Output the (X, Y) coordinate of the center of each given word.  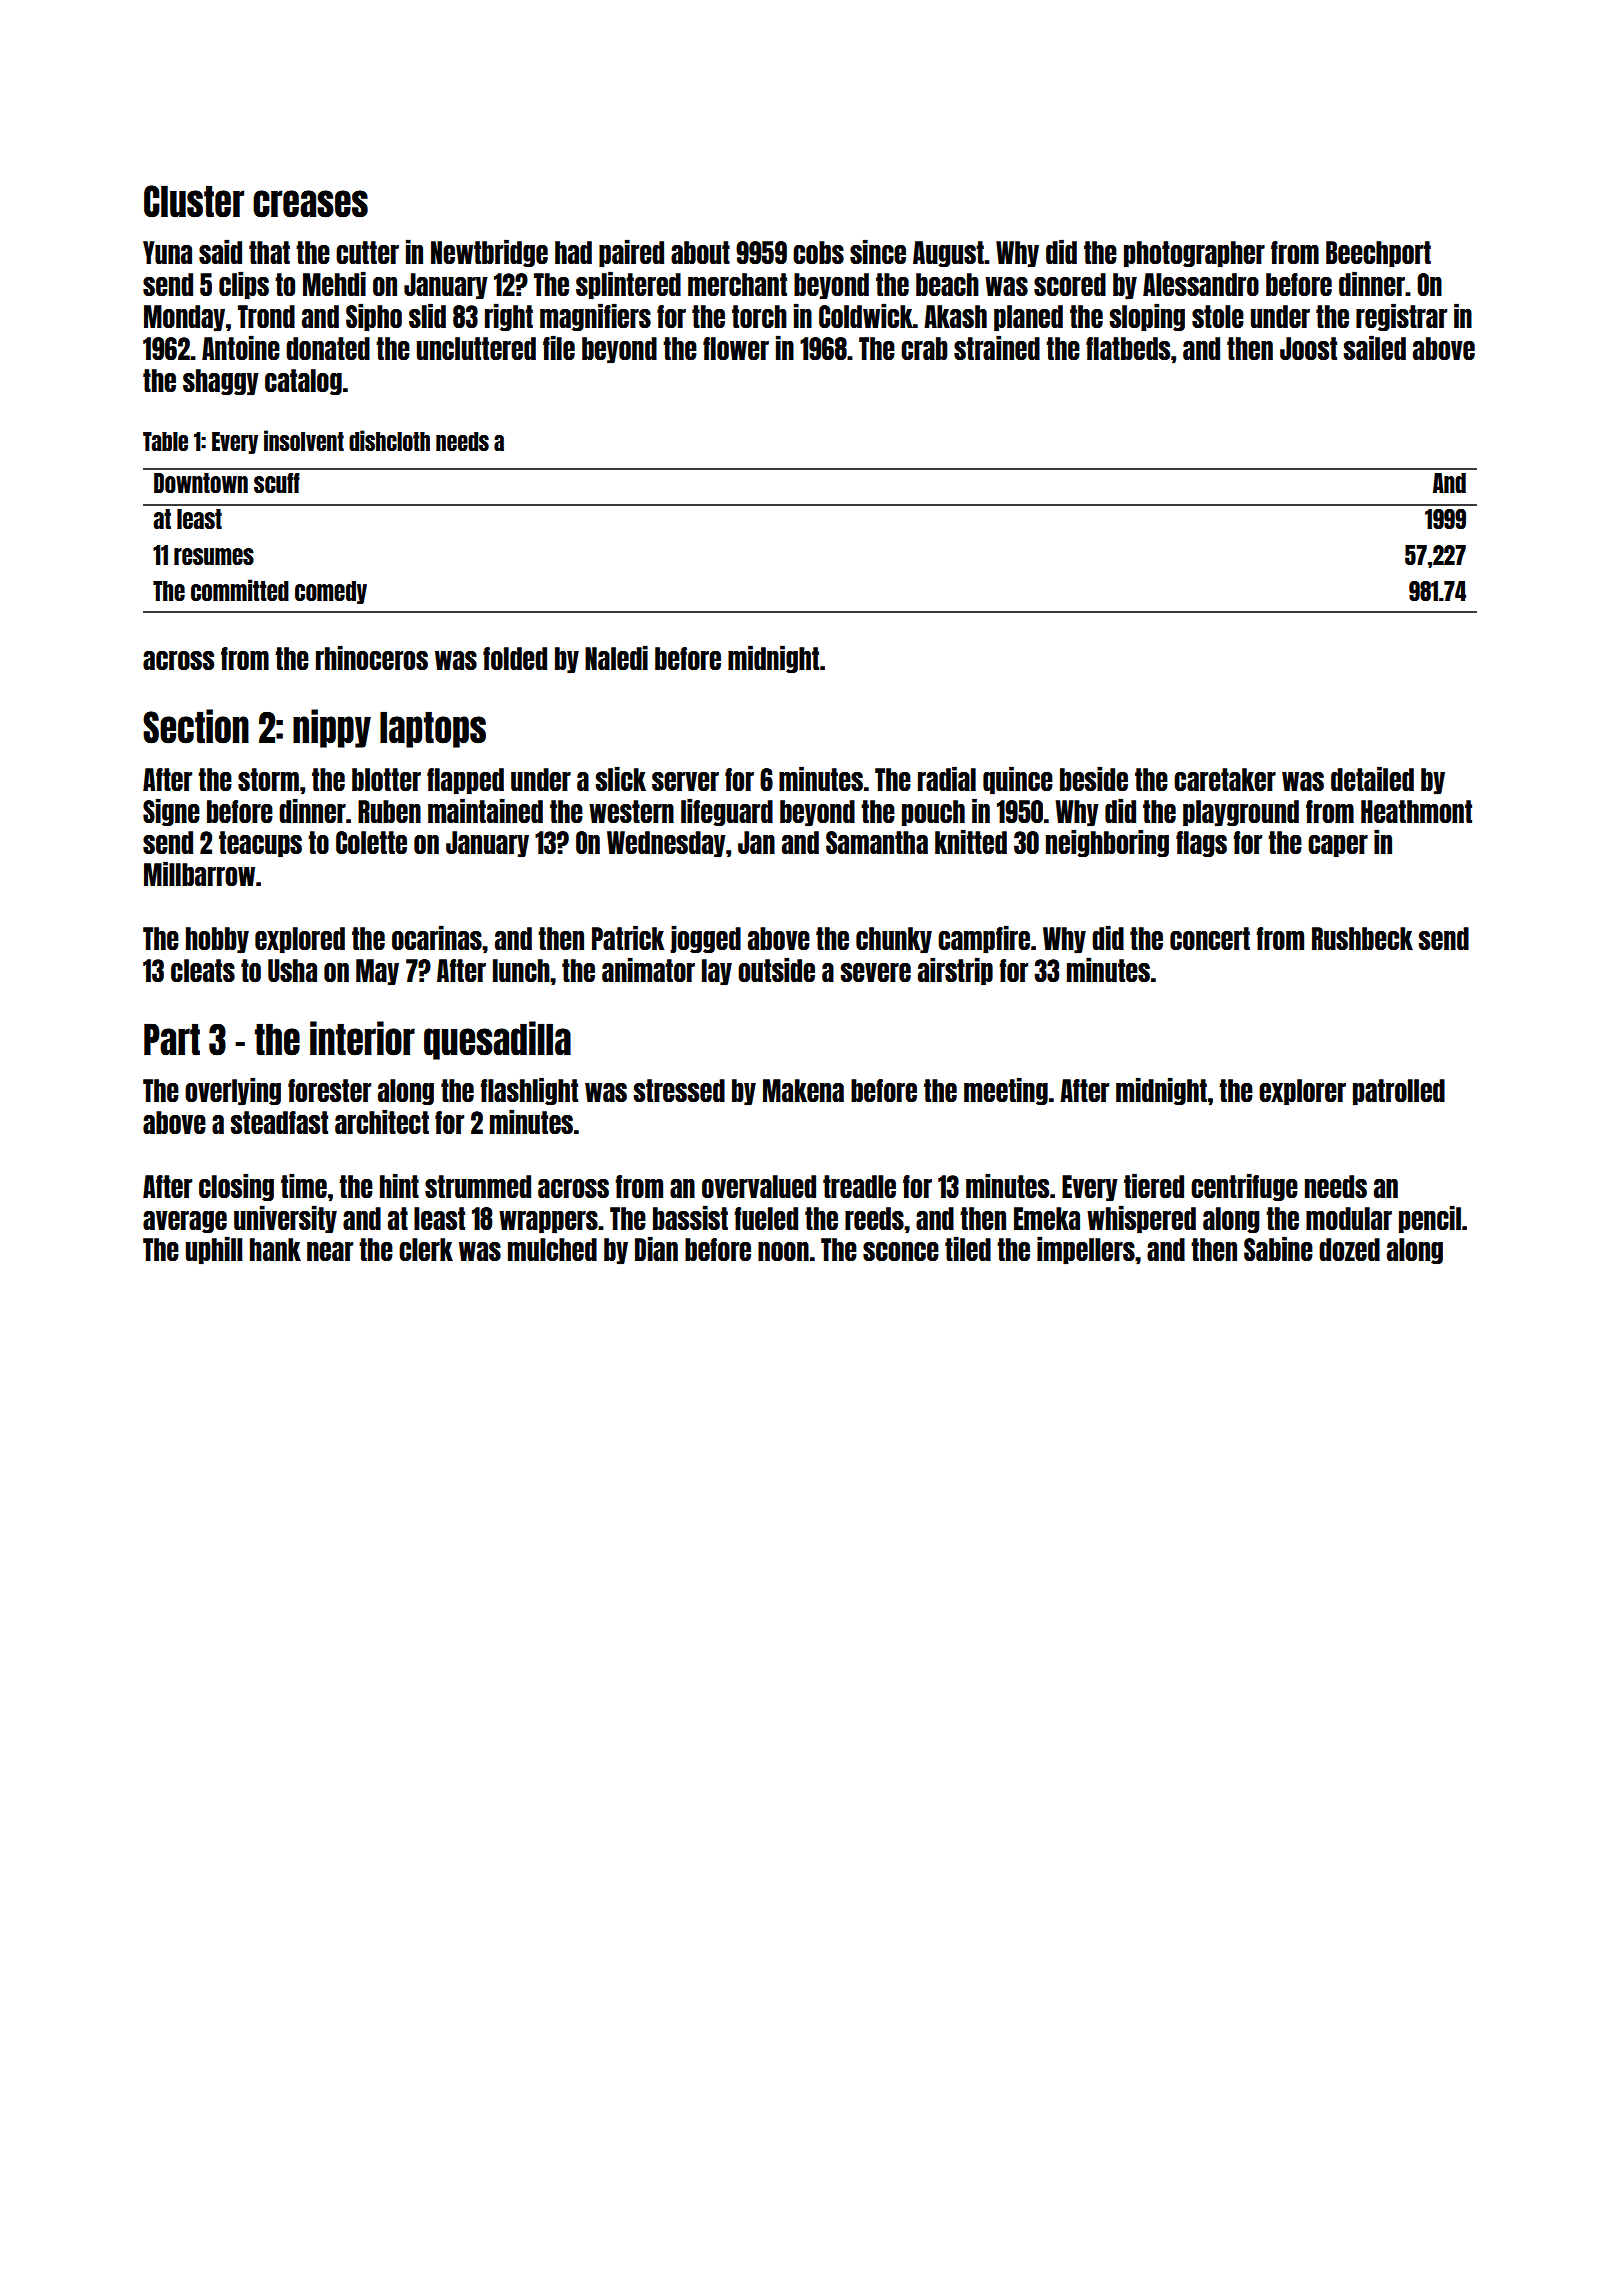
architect (382, 1121)
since (878, 251)
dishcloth (389, 440)
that (269, 252)
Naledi (616, 657)
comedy (331, 592)
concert (1210, 938)
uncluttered (476, 348)
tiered (1154, 1185)
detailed (1372, 778)
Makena (803, 1090)
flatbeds (1128, 348)
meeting (1006, 1091)
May (377, 972)
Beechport (1378, 254)
